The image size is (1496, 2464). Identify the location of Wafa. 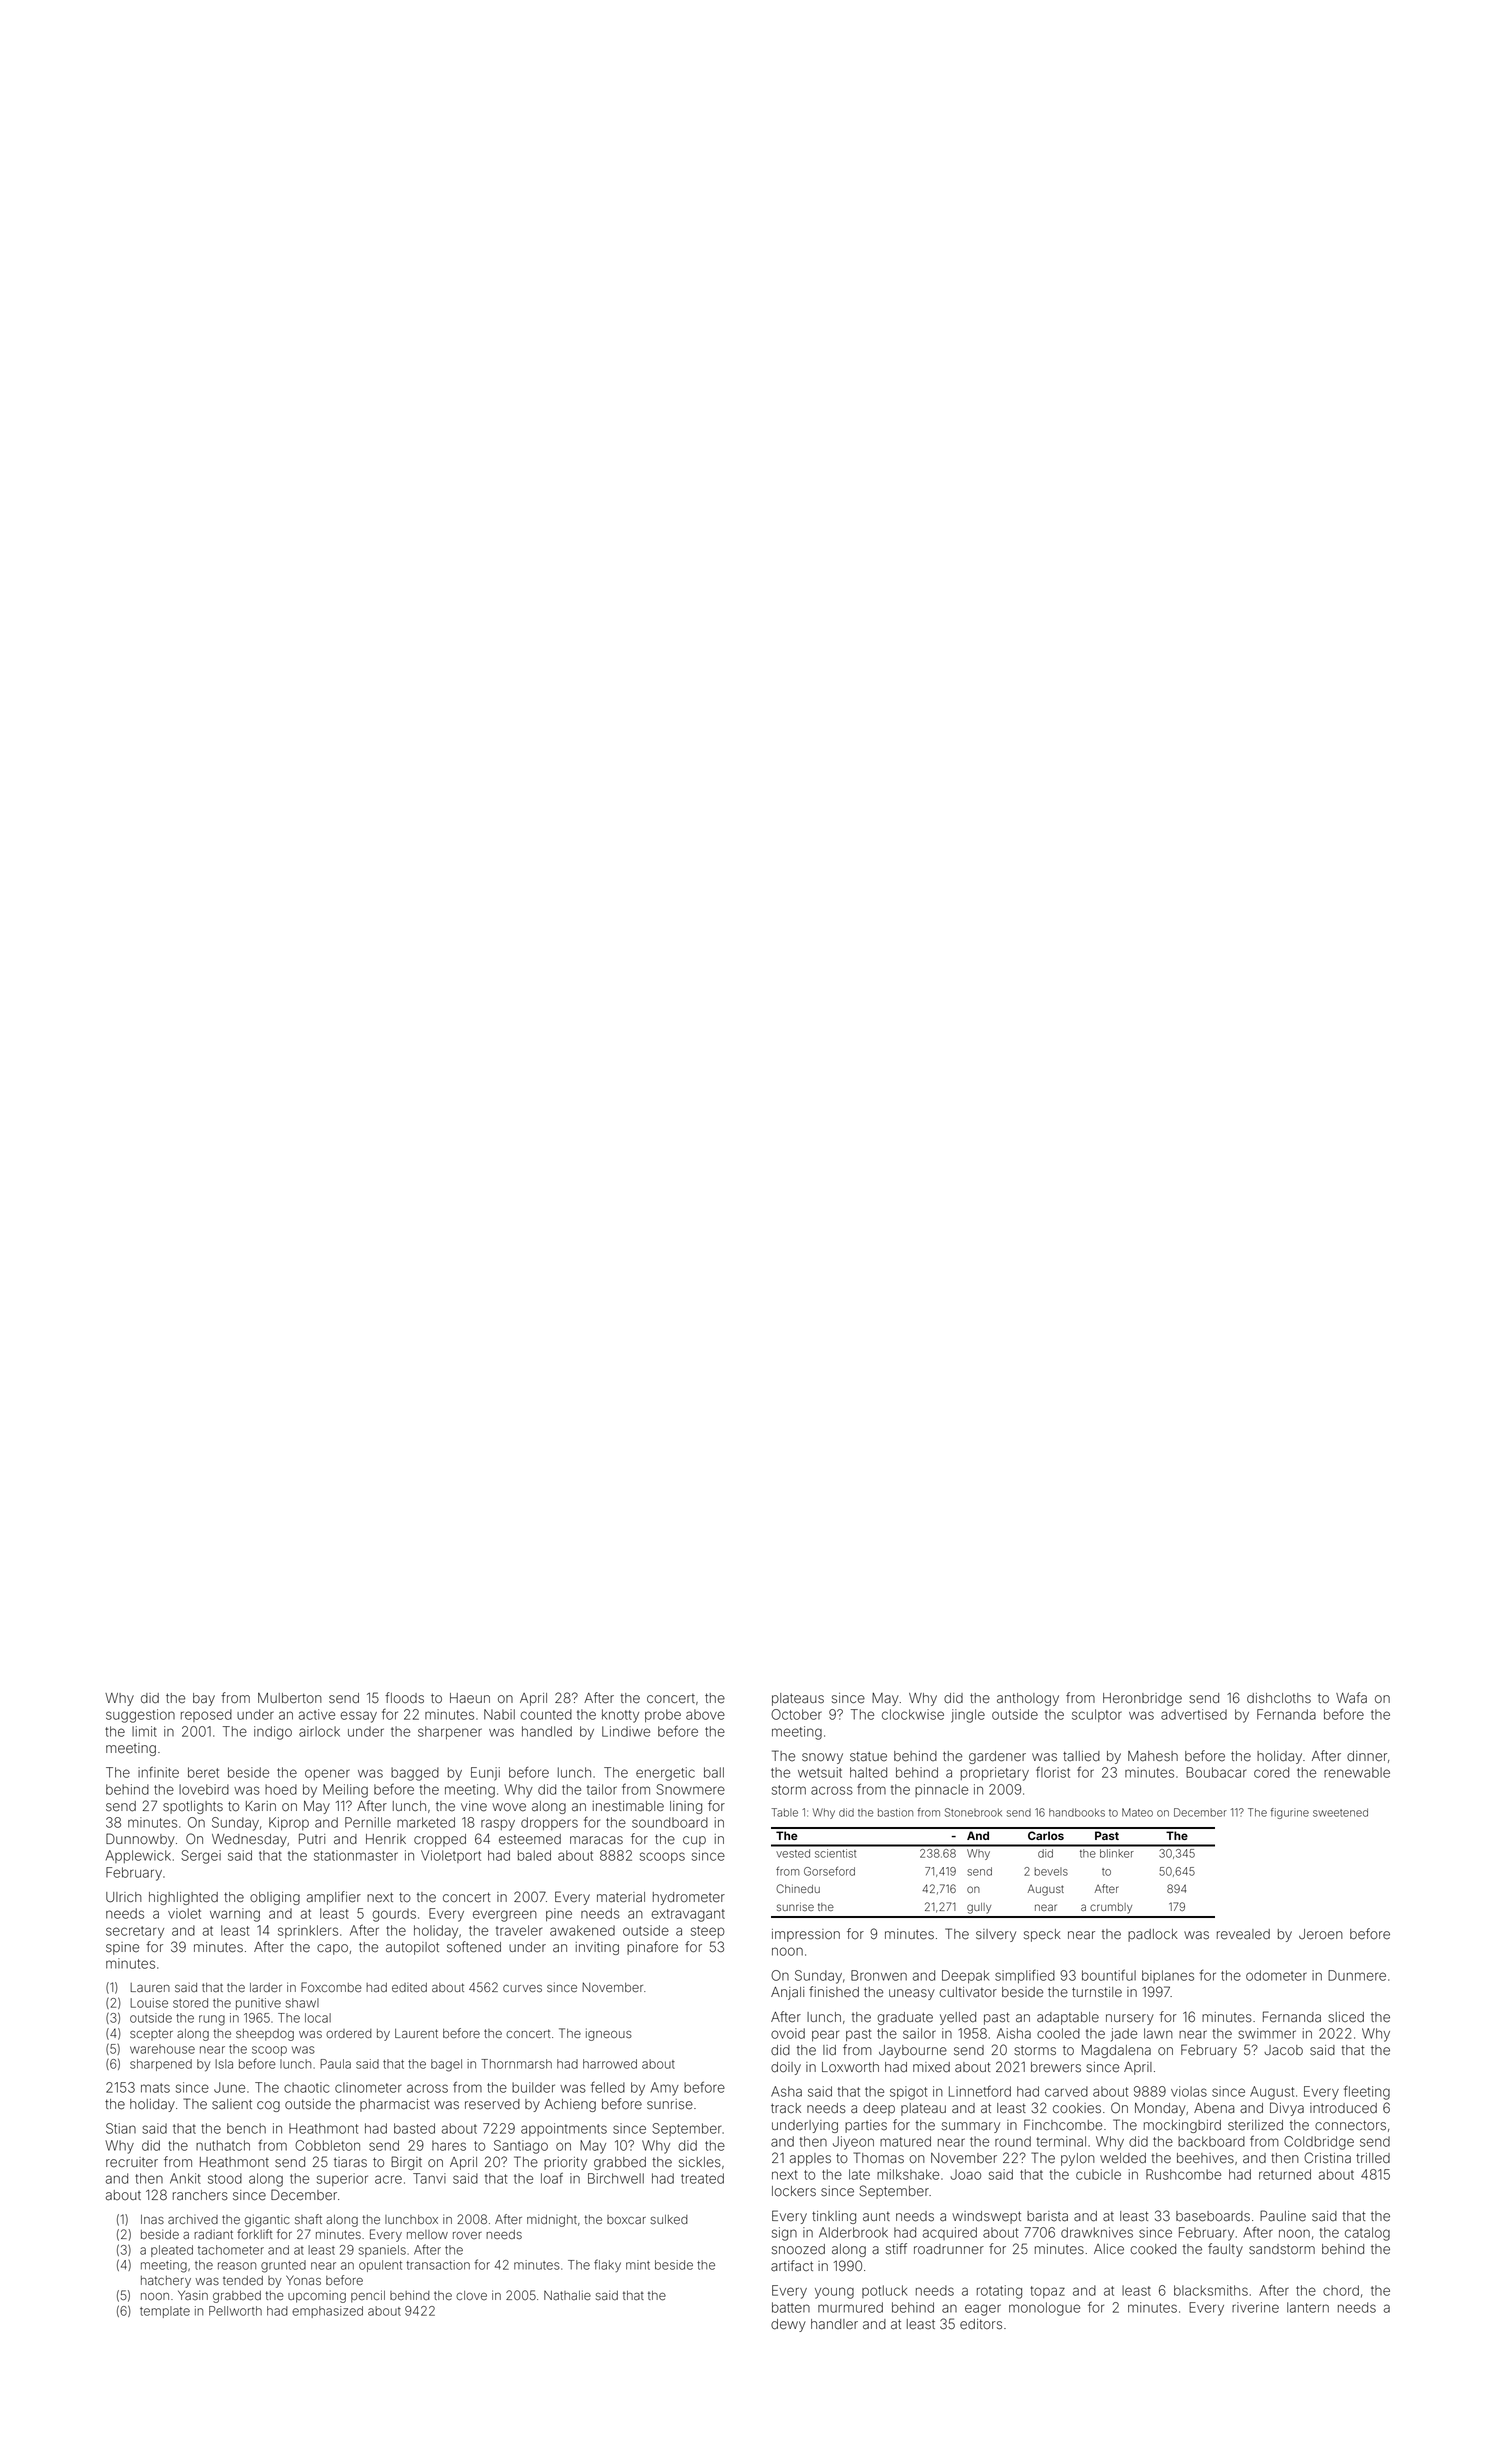
(1351, 1698).
